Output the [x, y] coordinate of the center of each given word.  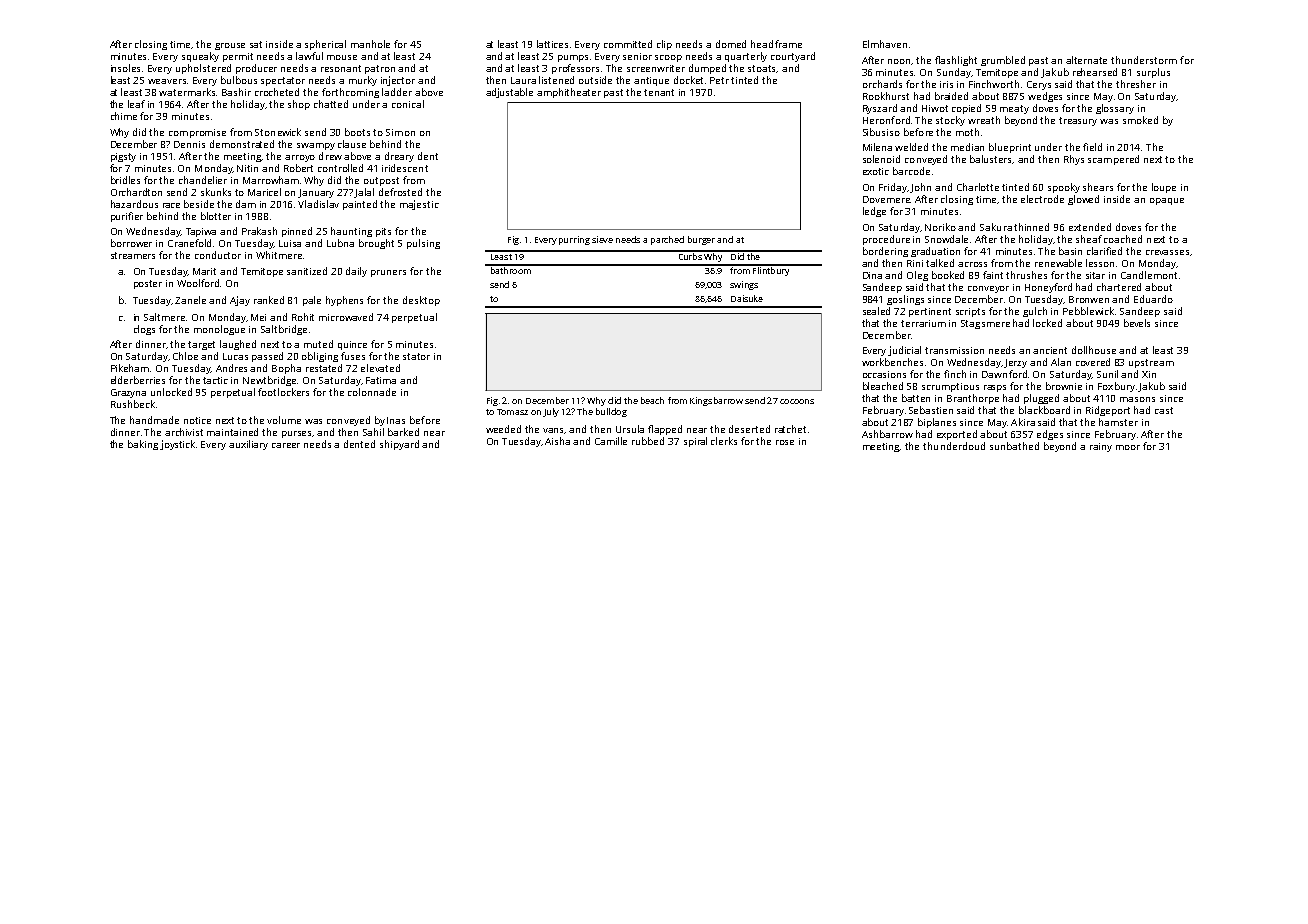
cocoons [797, 401]
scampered [1113, 160]
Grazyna [128, 393]
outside [595, 80]
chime [124, 116]
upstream [1151, 363]
